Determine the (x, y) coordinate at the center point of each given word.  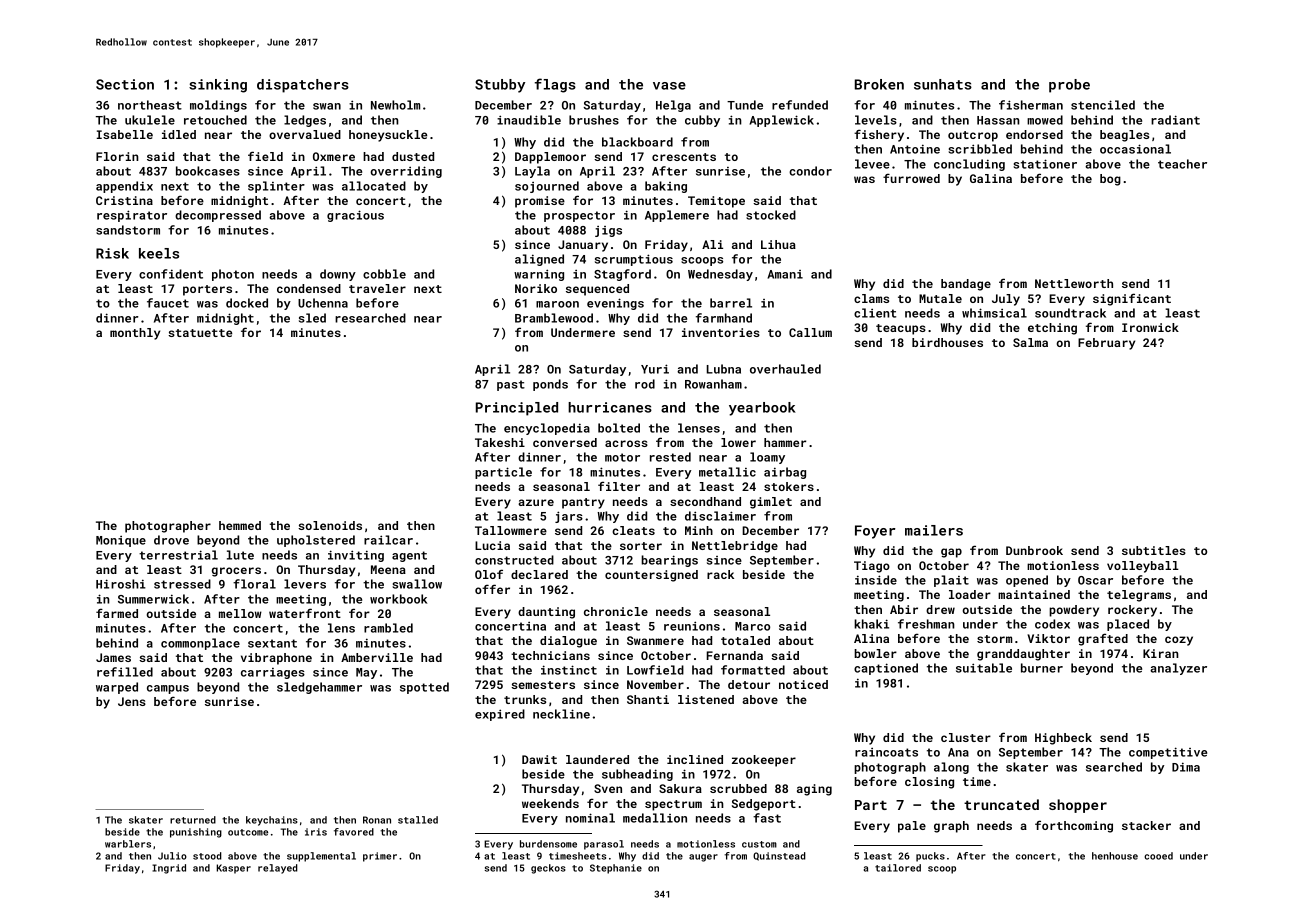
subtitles (1154, 550)
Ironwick (1150, 327)
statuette (200, 333)
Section (125, 84)
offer (492, 589)
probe (1069, 86)
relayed (278, 869)
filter (619, 486)
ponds (550, 385)
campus (168, 689)
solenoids (330, 525)
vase (669, 86)
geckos (548, 869)
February (1106, 344)
